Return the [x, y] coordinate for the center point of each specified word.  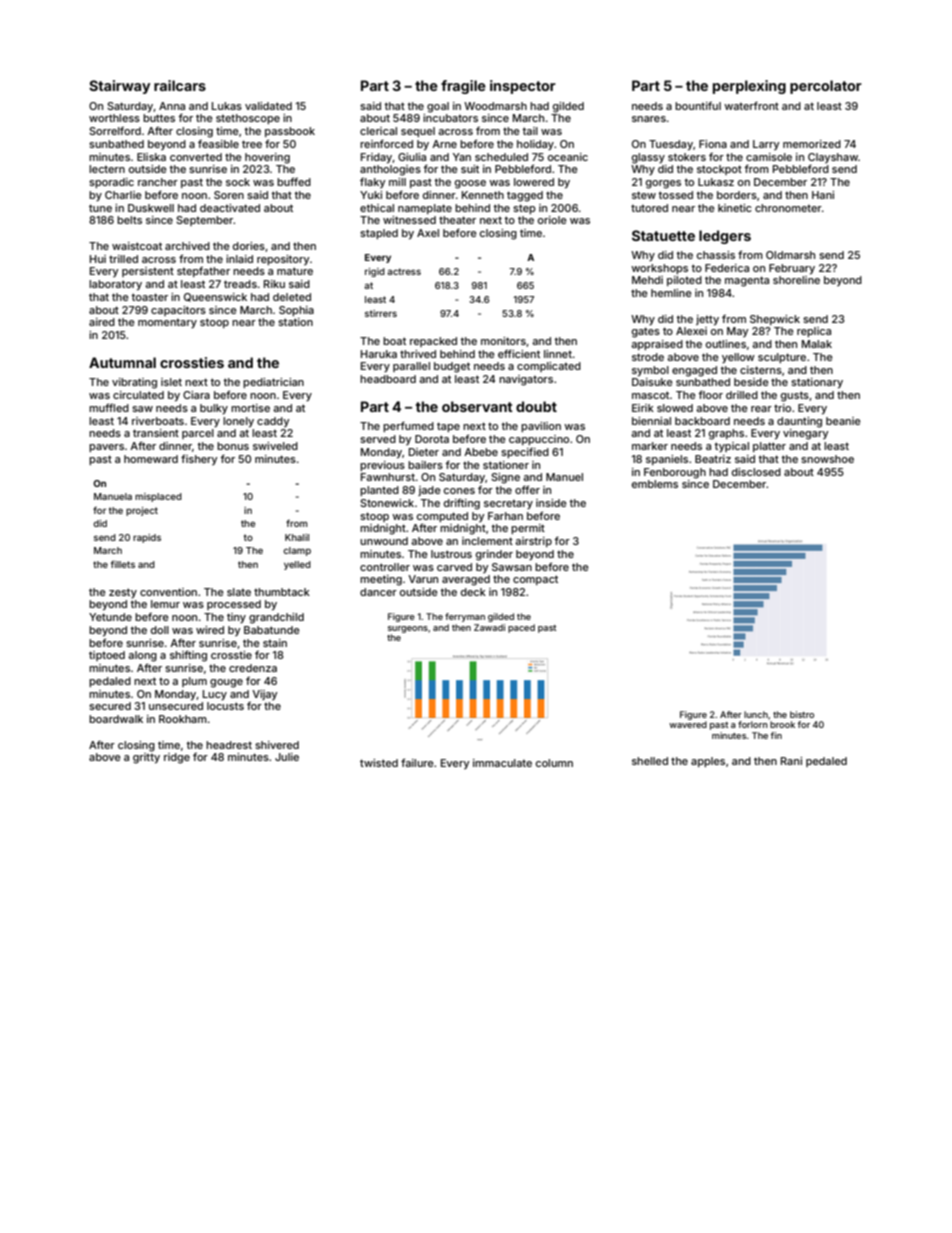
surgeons [408, 629]
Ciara [196, 395]
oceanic [568, 157]
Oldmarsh [790, 255]
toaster [149, 297]
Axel [428, 233]
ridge [177, 758]
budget [452, 367]
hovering [267, 158]
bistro [802, 714]
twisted [379, 763]
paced [521, 628]
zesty [123, 593]
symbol [650, 371]
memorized [812, 144]
